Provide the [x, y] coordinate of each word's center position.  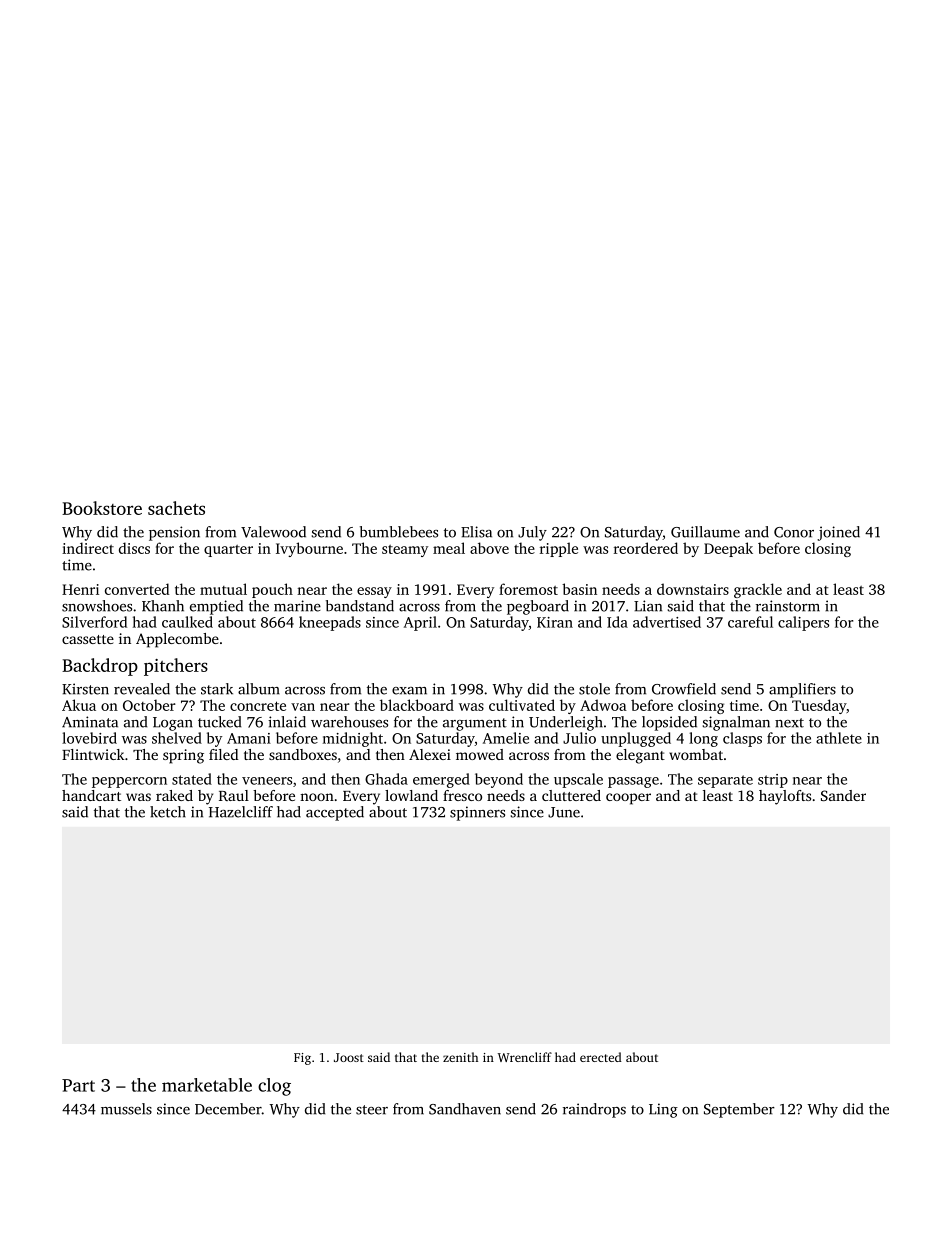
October [149, 705]
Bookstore [102, 508]
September [739, 1110]
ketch [168, 812]
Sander [843, 795]
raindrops [594, 1110]
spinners [477, 813]
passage [633, 782]
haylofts [785, 797]
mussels [126, 1109]
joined [838, 533]
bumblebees [399, 532]
